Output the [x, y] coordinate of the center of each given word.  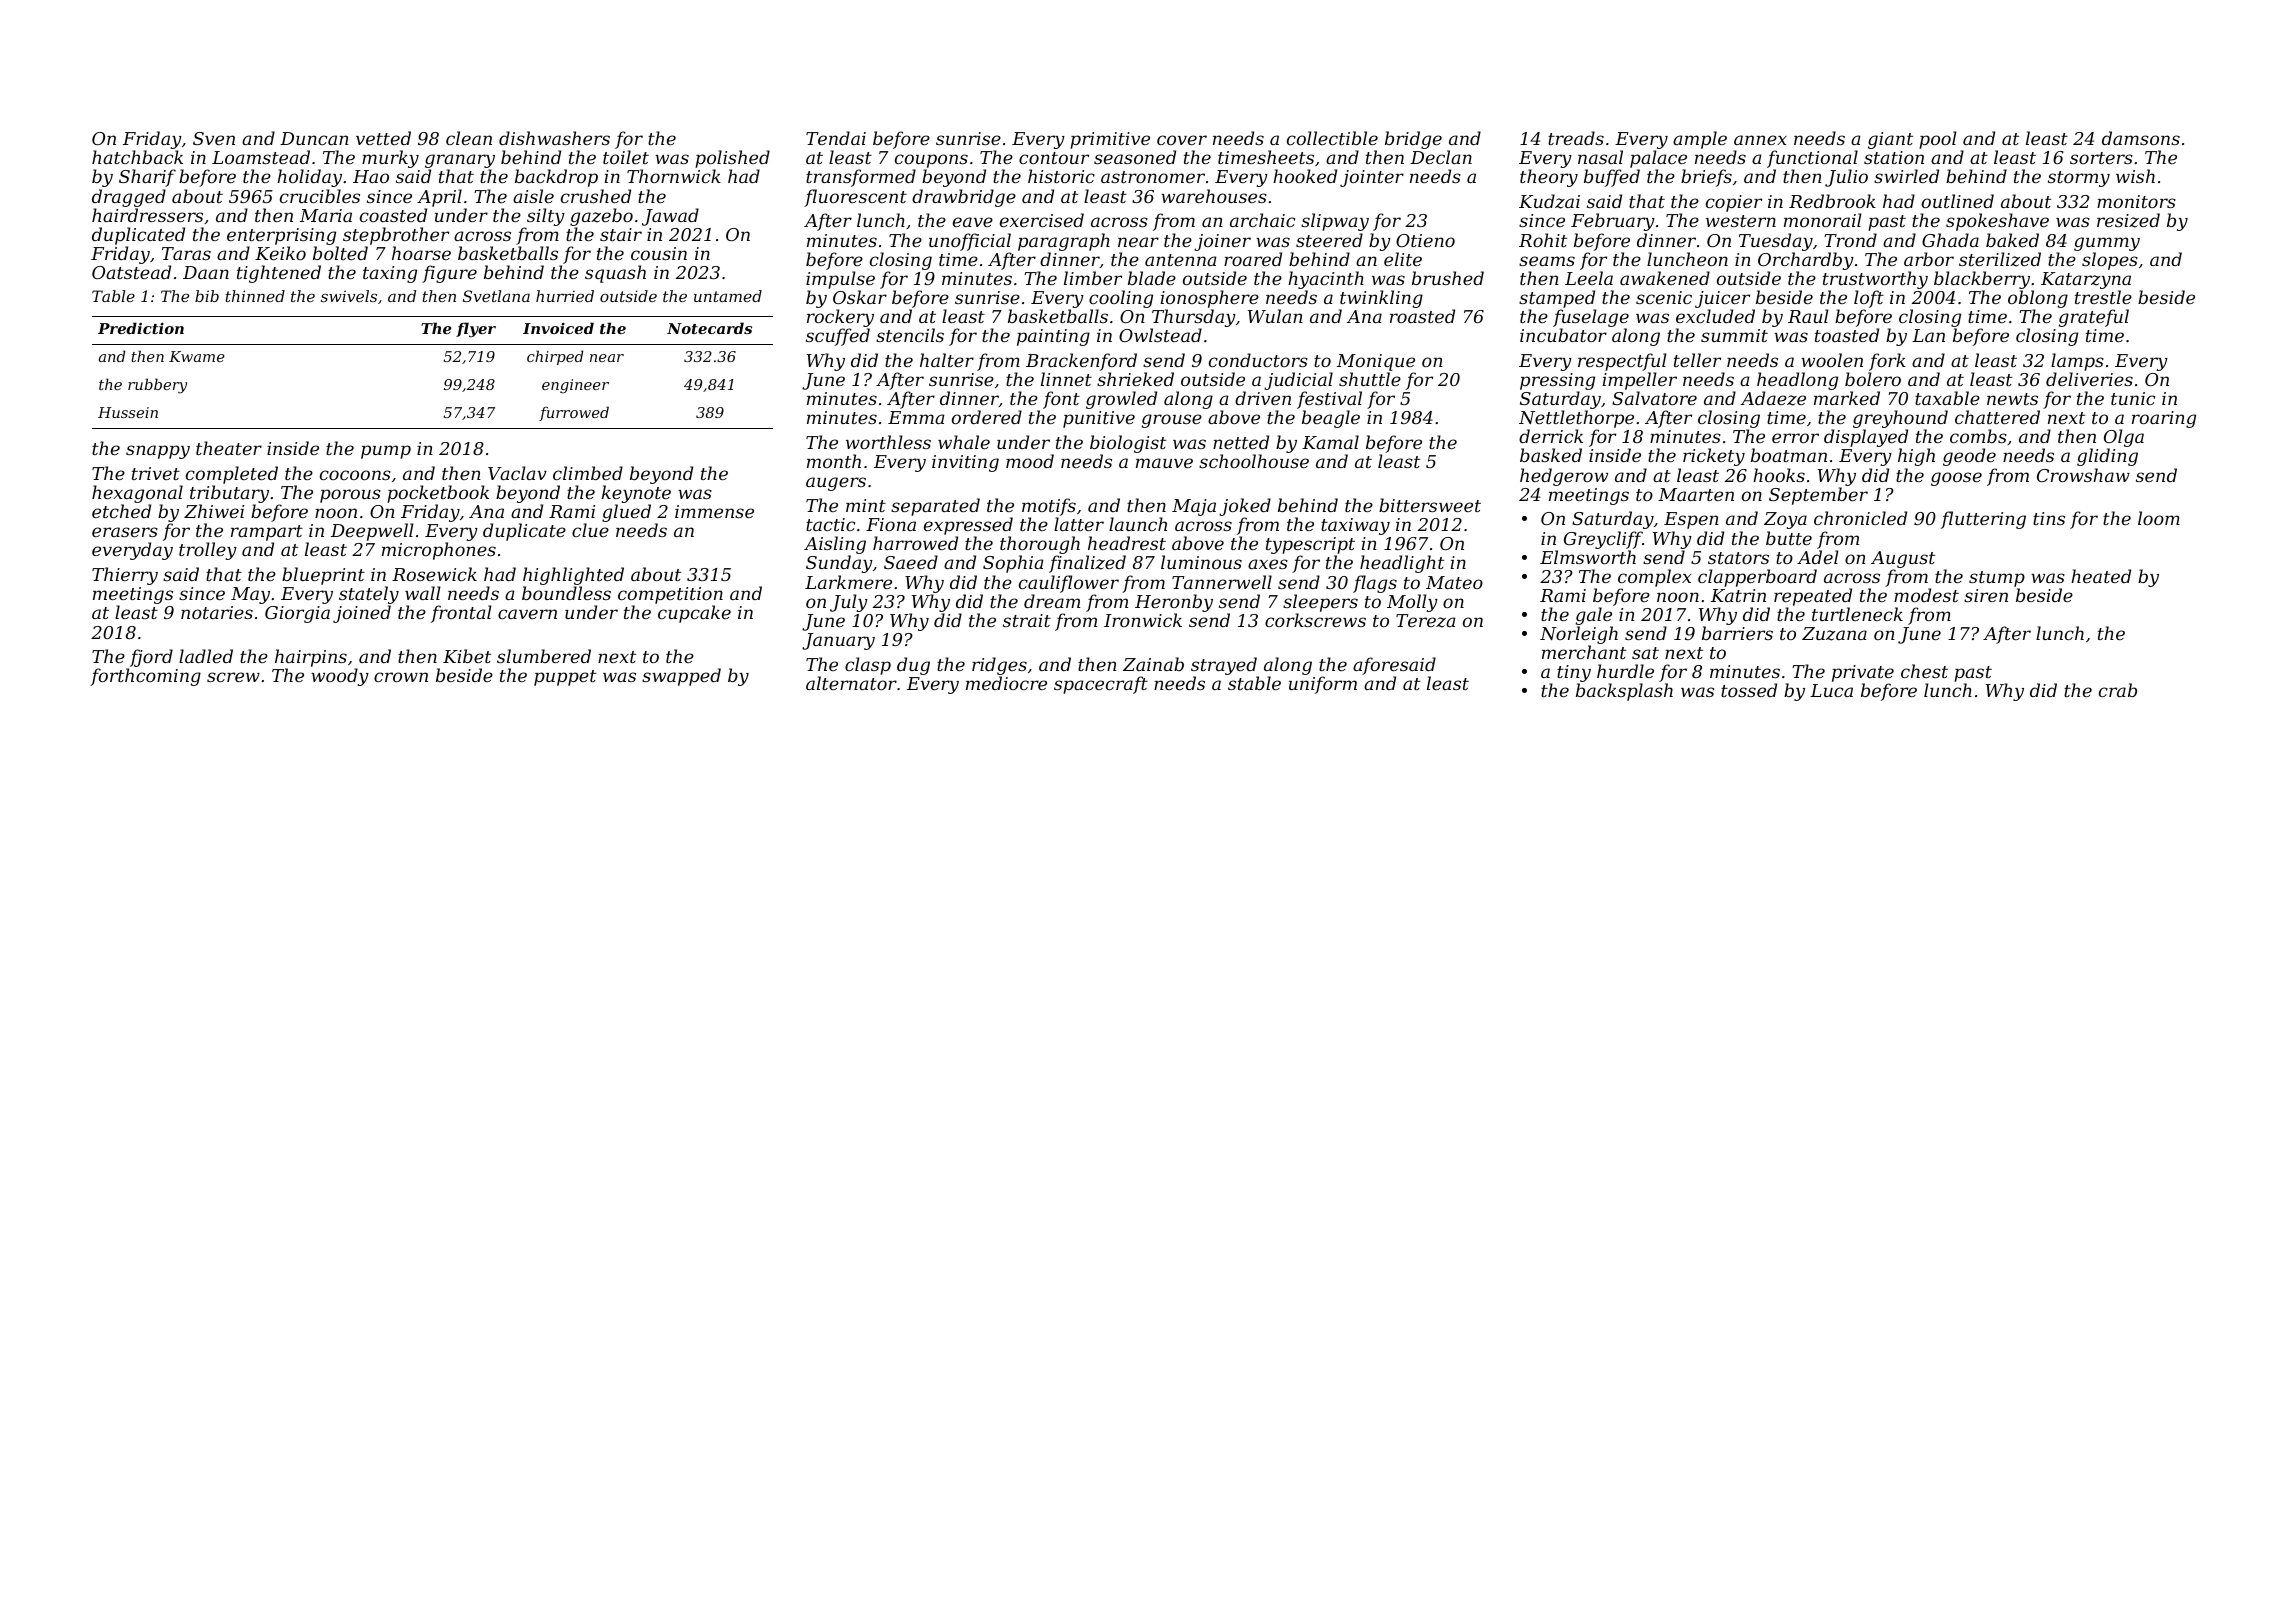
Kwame [197, 356]
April [439, 198]
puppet [565, 678]
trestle [2103, 297]
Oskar [860, 297]
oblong [2038, 299]
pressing [1557, 381]
